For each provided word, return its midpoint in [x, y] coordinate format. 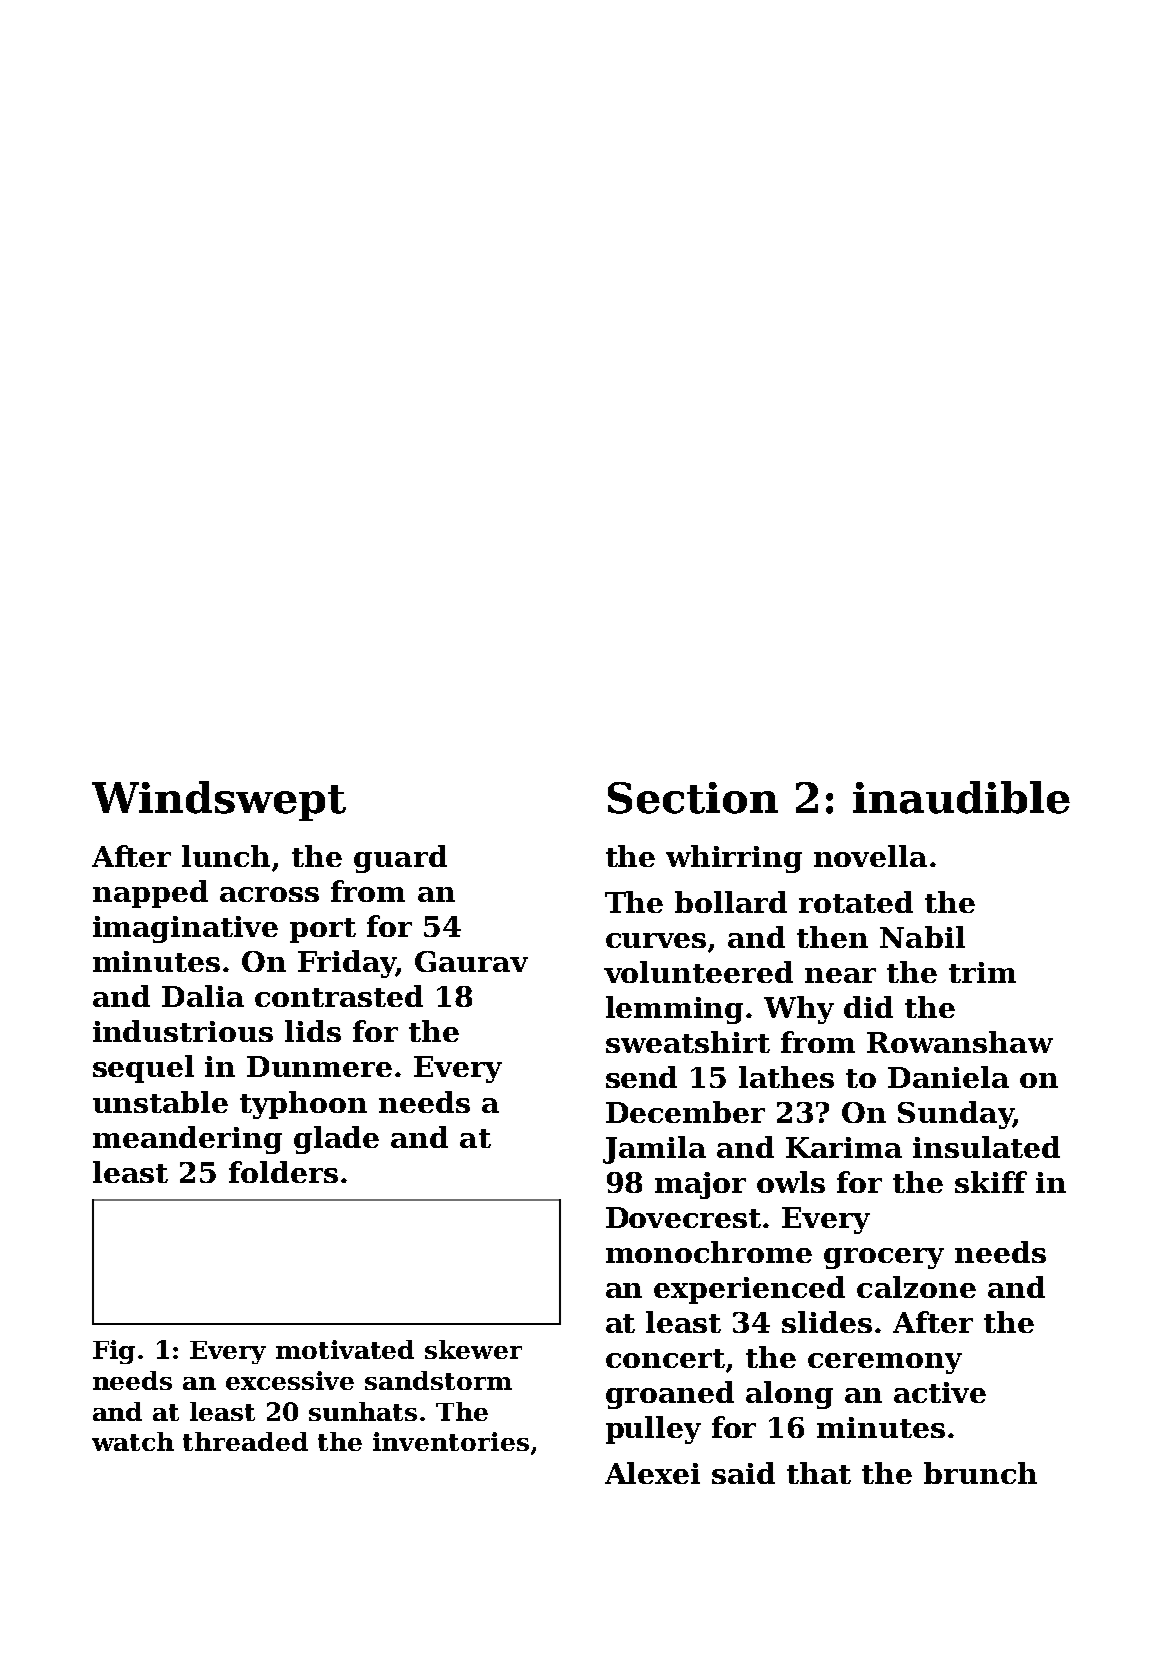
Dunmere [319, 1066]
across [269, 894]
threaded [245, 1441]
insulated [986, 1147]
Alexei [652, 1473]
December [685, 1112]
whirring [734, 859]
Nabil [922, 937]
